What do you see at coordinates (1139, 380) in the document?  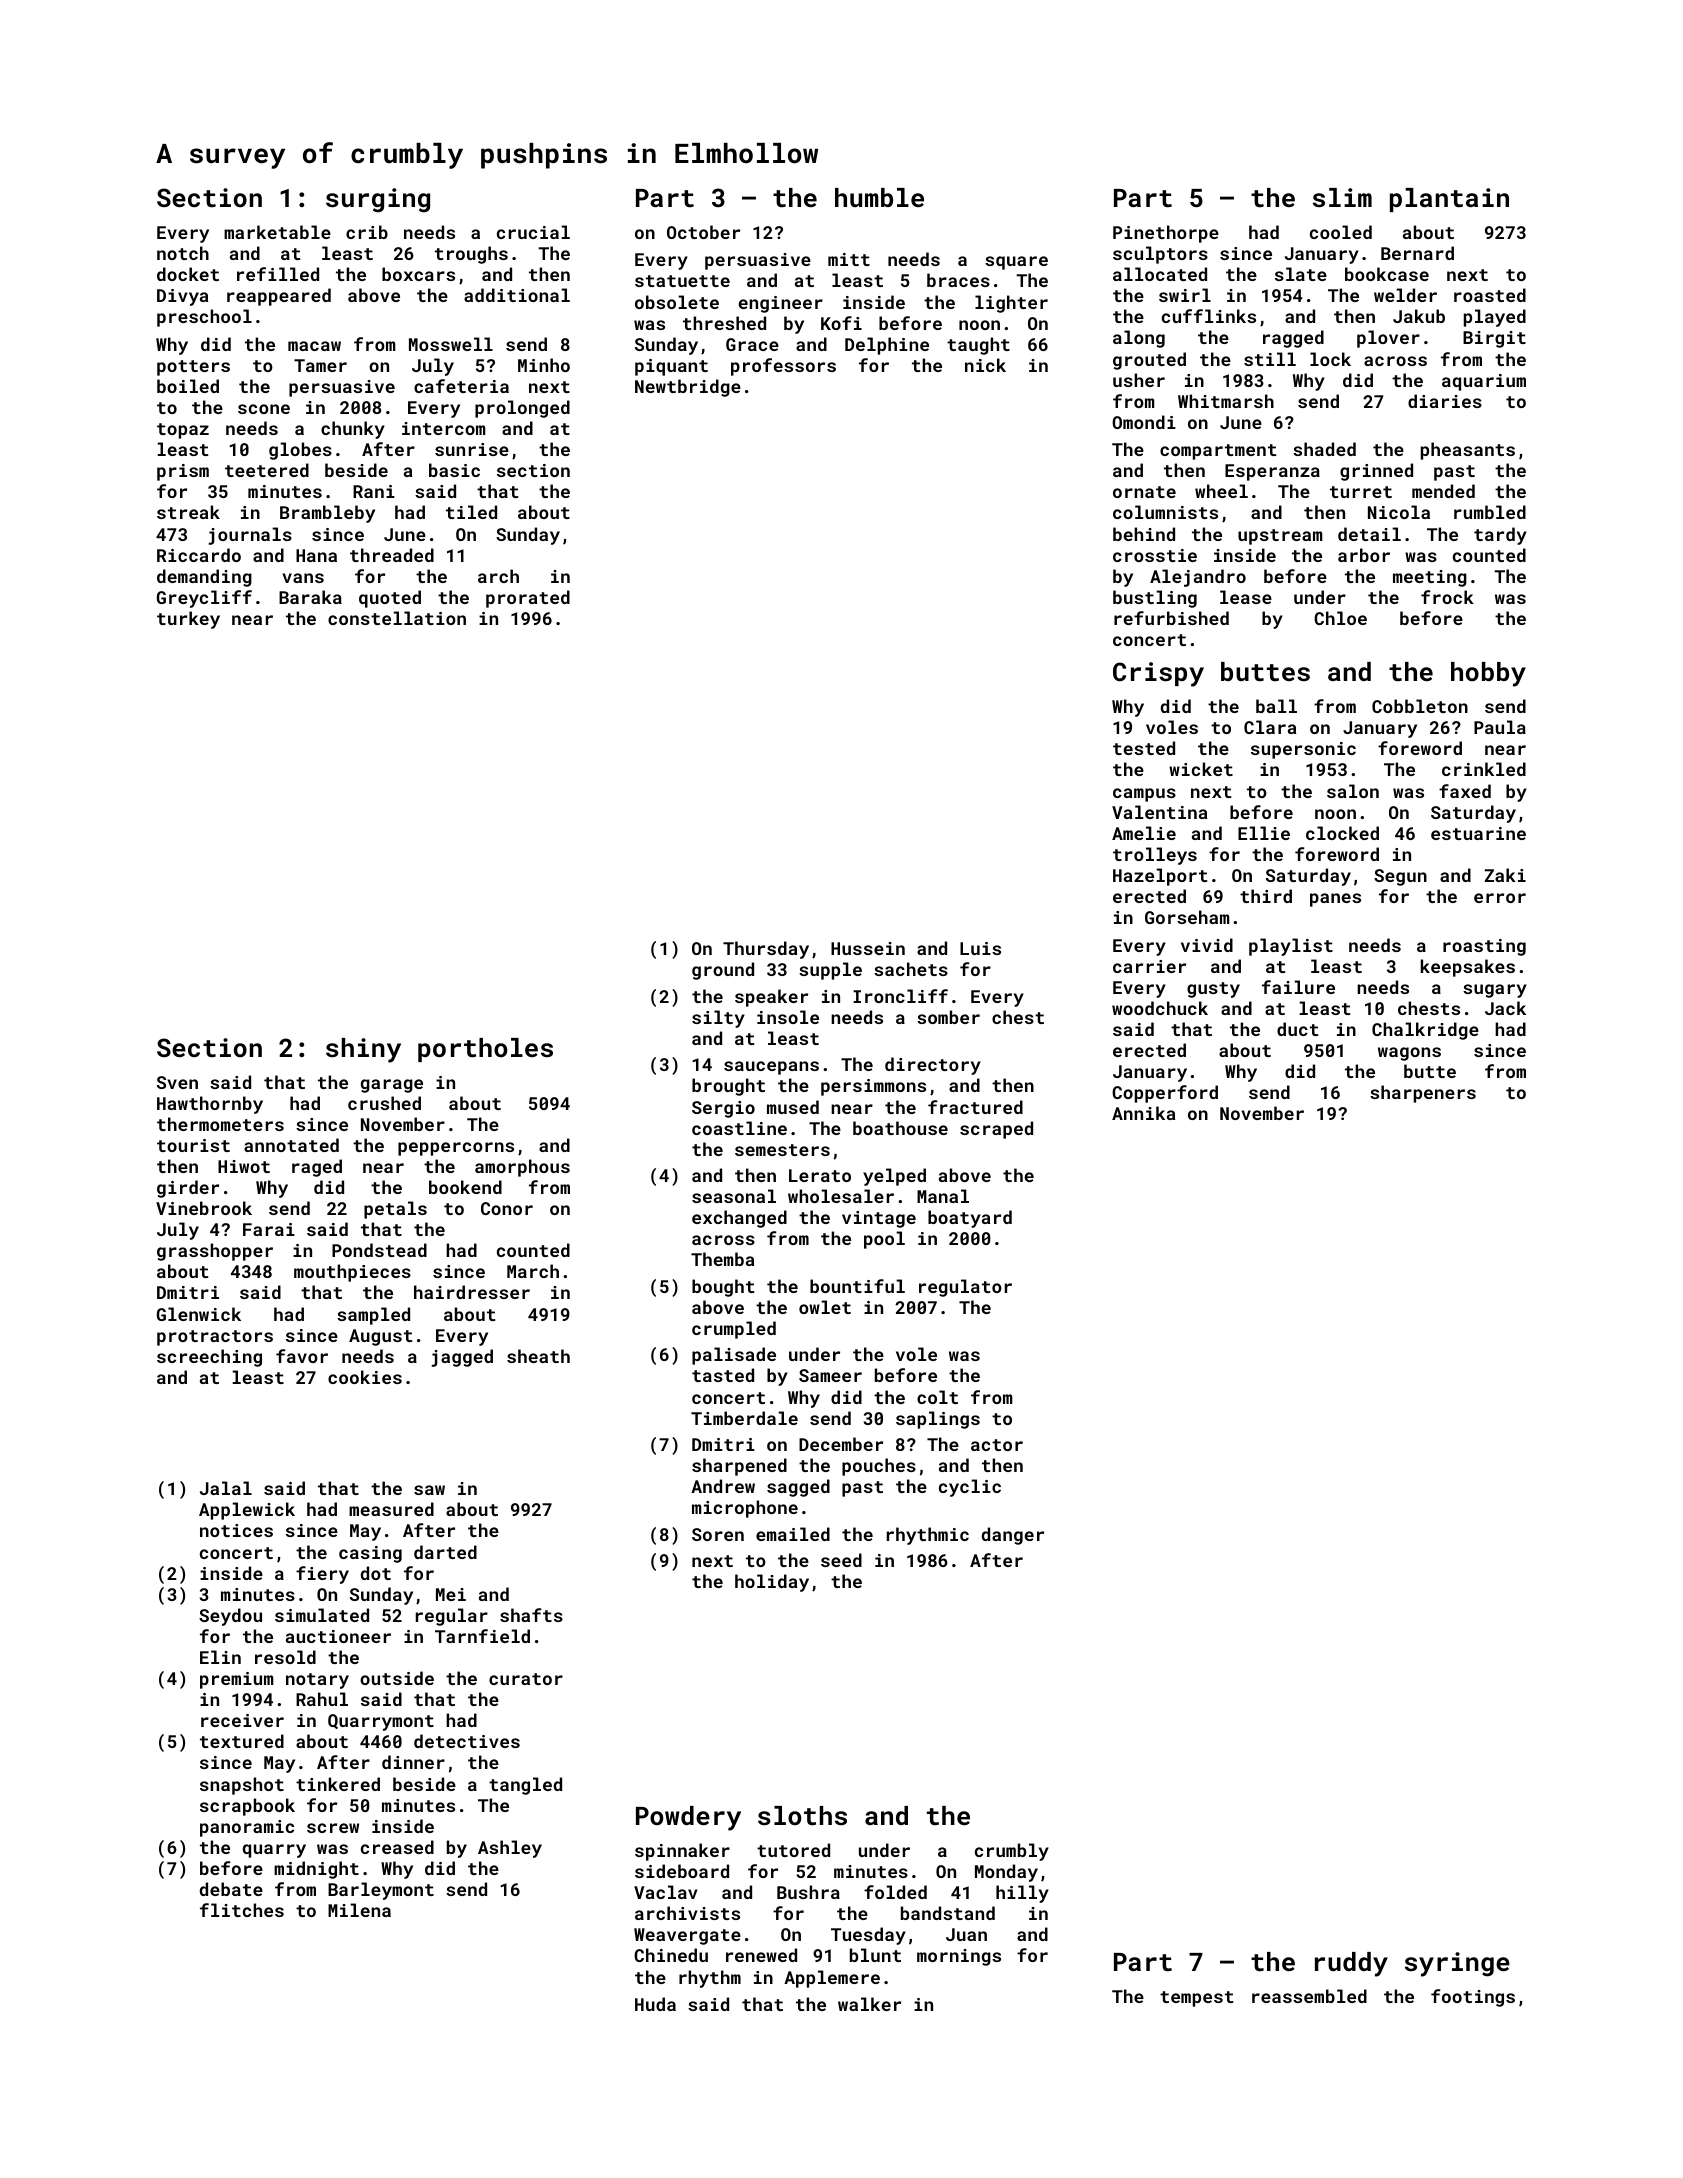 I see `usher` at bounding box center [1139, 380].
